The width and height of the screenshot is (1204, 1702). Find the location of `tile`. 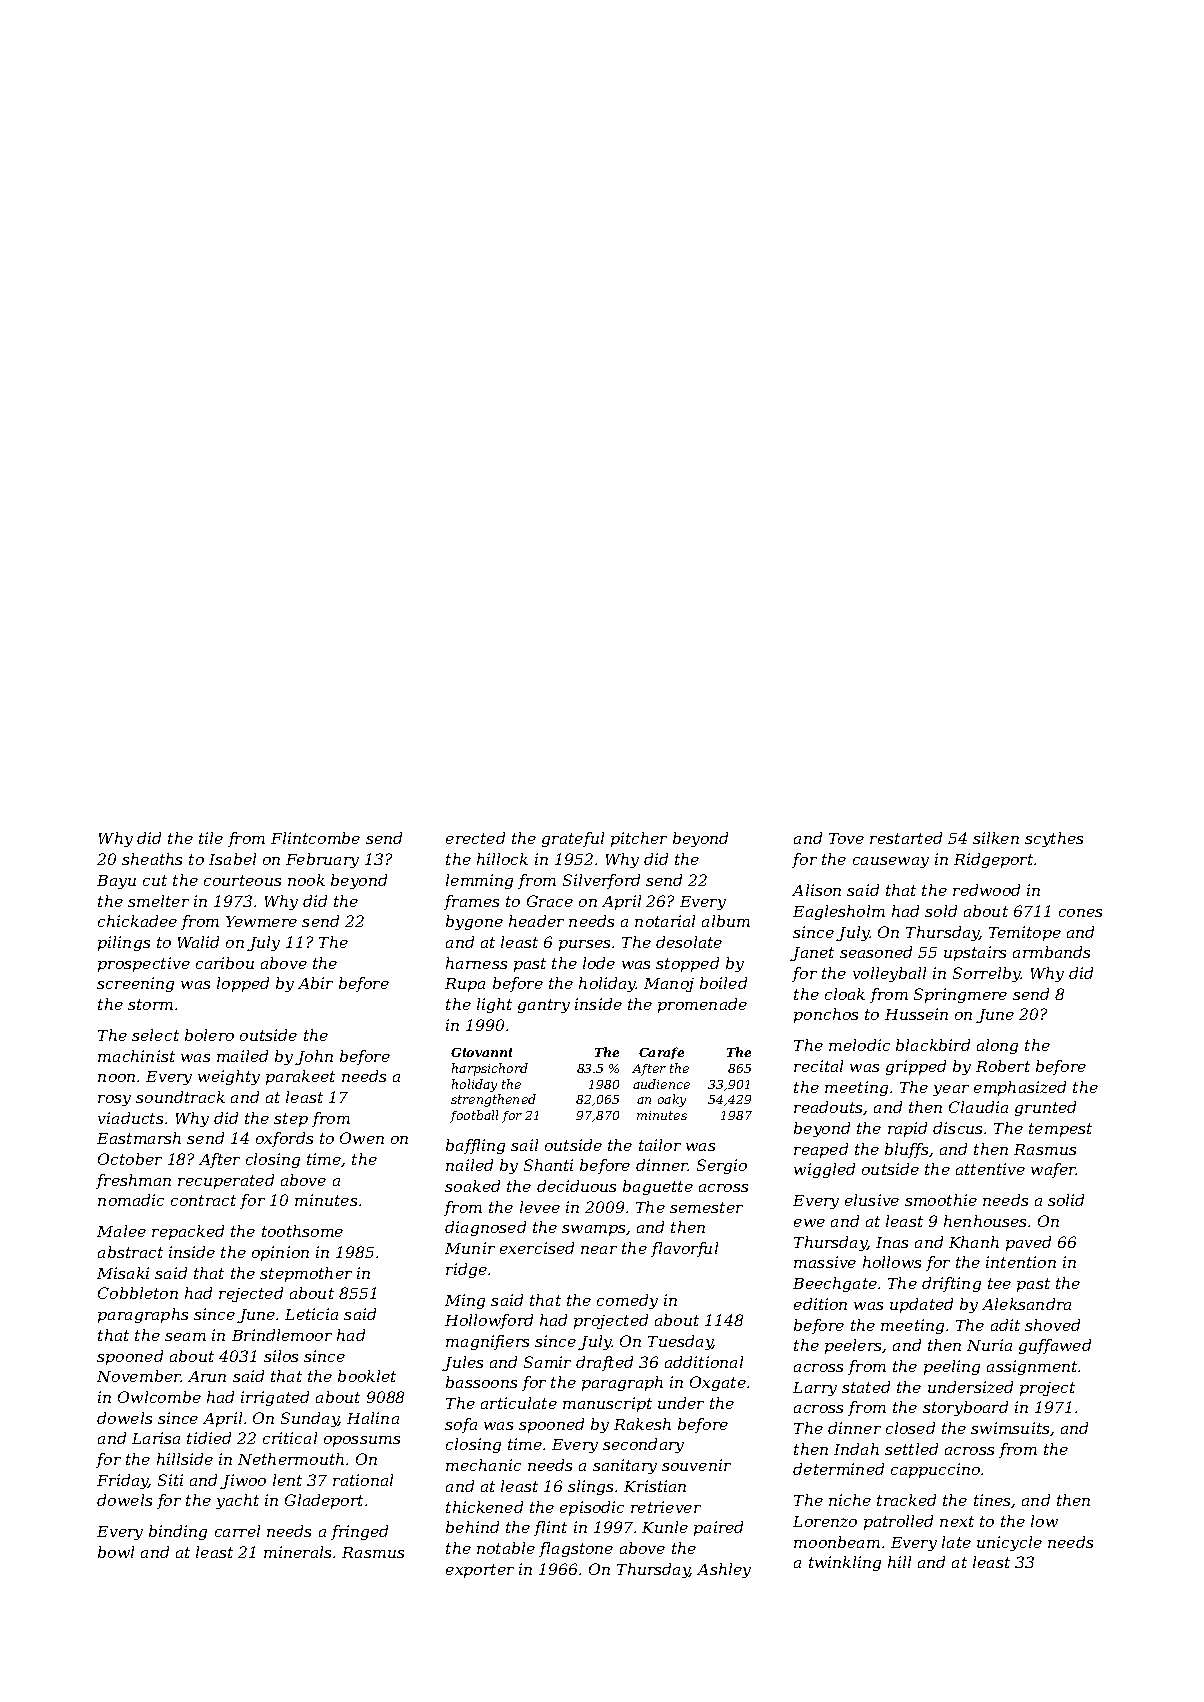

tile is located at coordinates (211, 838).
